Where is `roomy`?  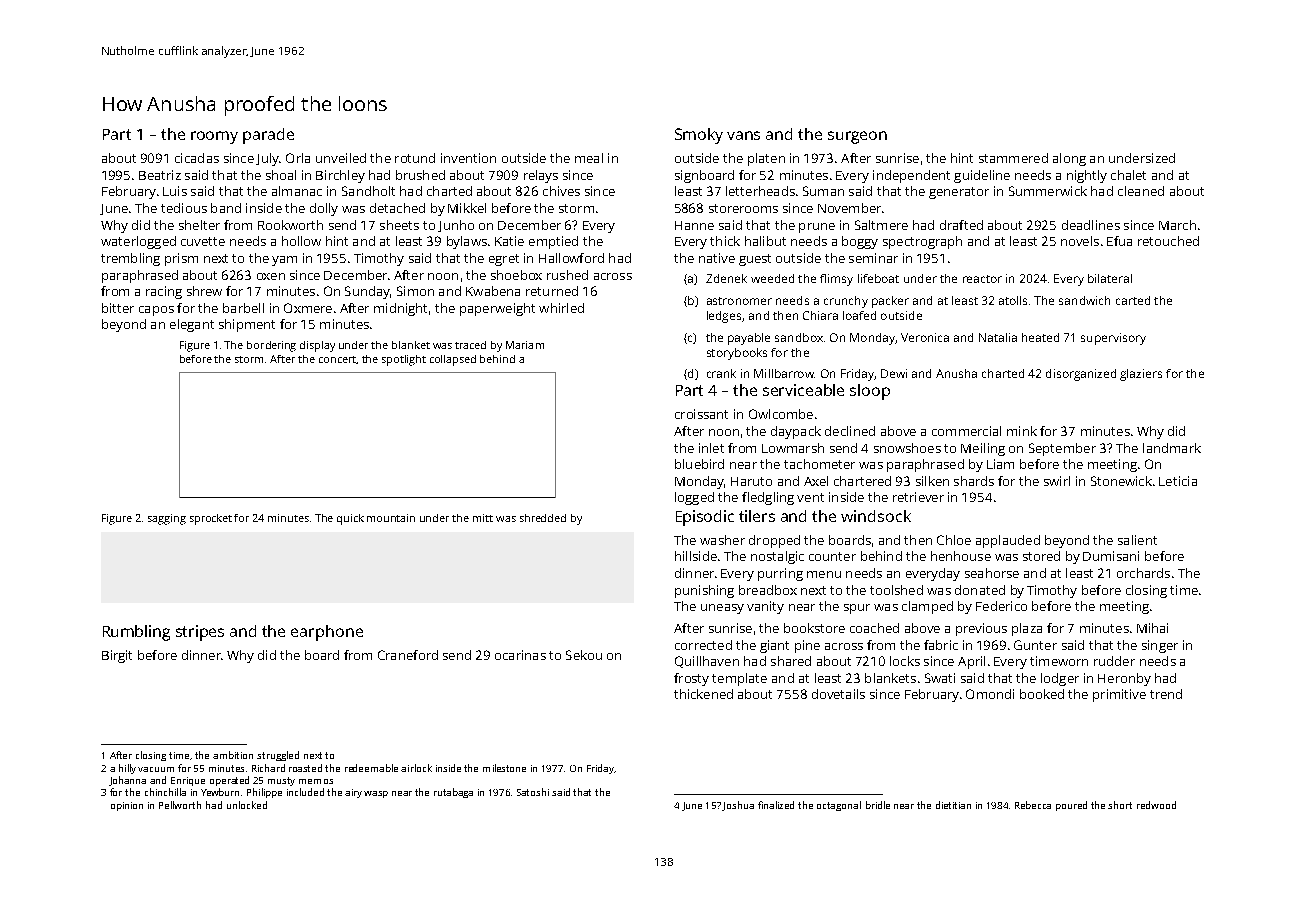
roomy is located at coordinates (214, 137).
